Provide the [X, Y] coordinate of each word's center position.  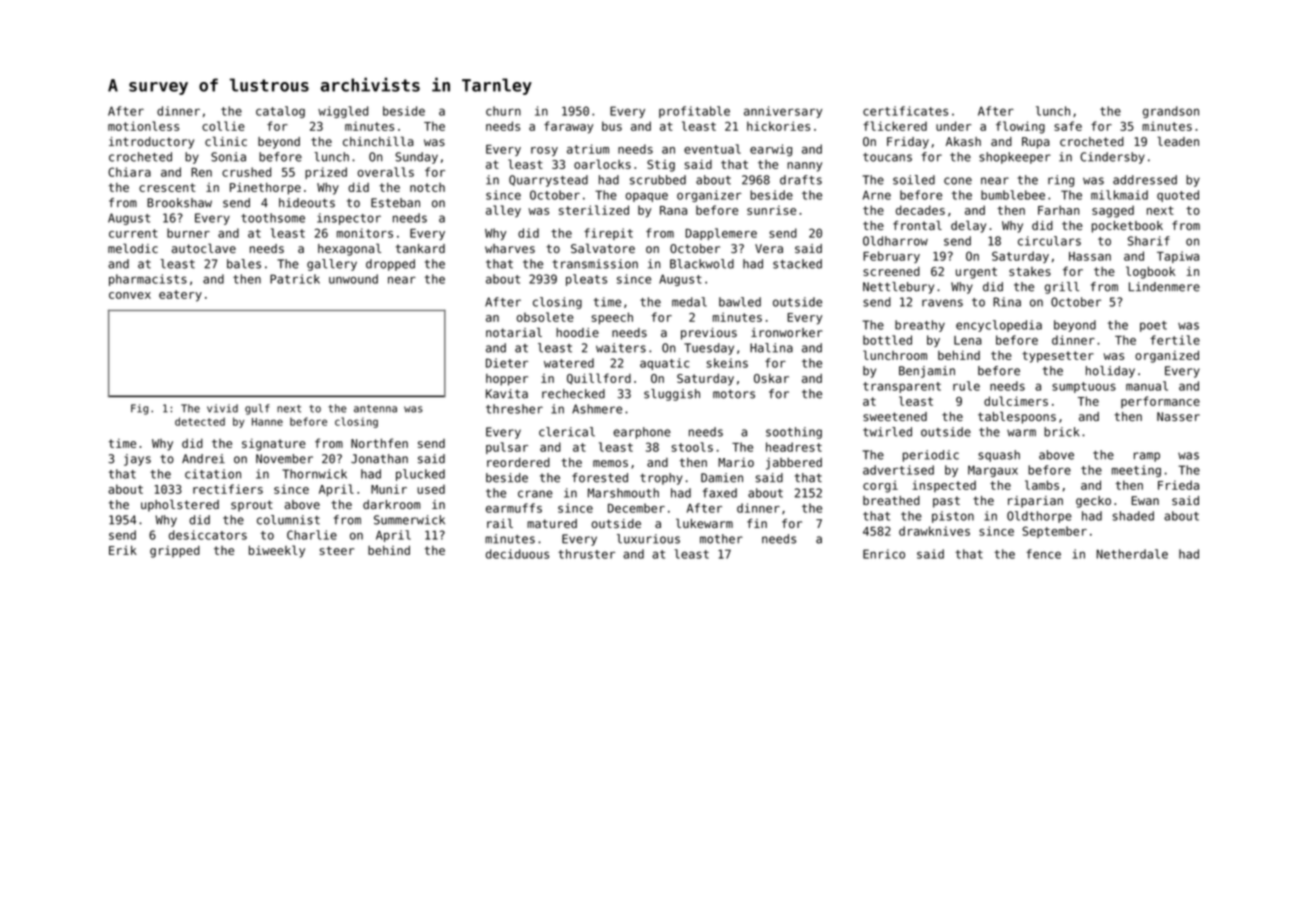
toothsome [273, 218]
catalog [280, 112]
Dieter [507, 363]
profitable [694, 112]
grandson [1171, 112]
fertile [1175, 340]
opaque [647, 197]
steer [337, 550]
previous [709, 334]
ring [1061, 181]
